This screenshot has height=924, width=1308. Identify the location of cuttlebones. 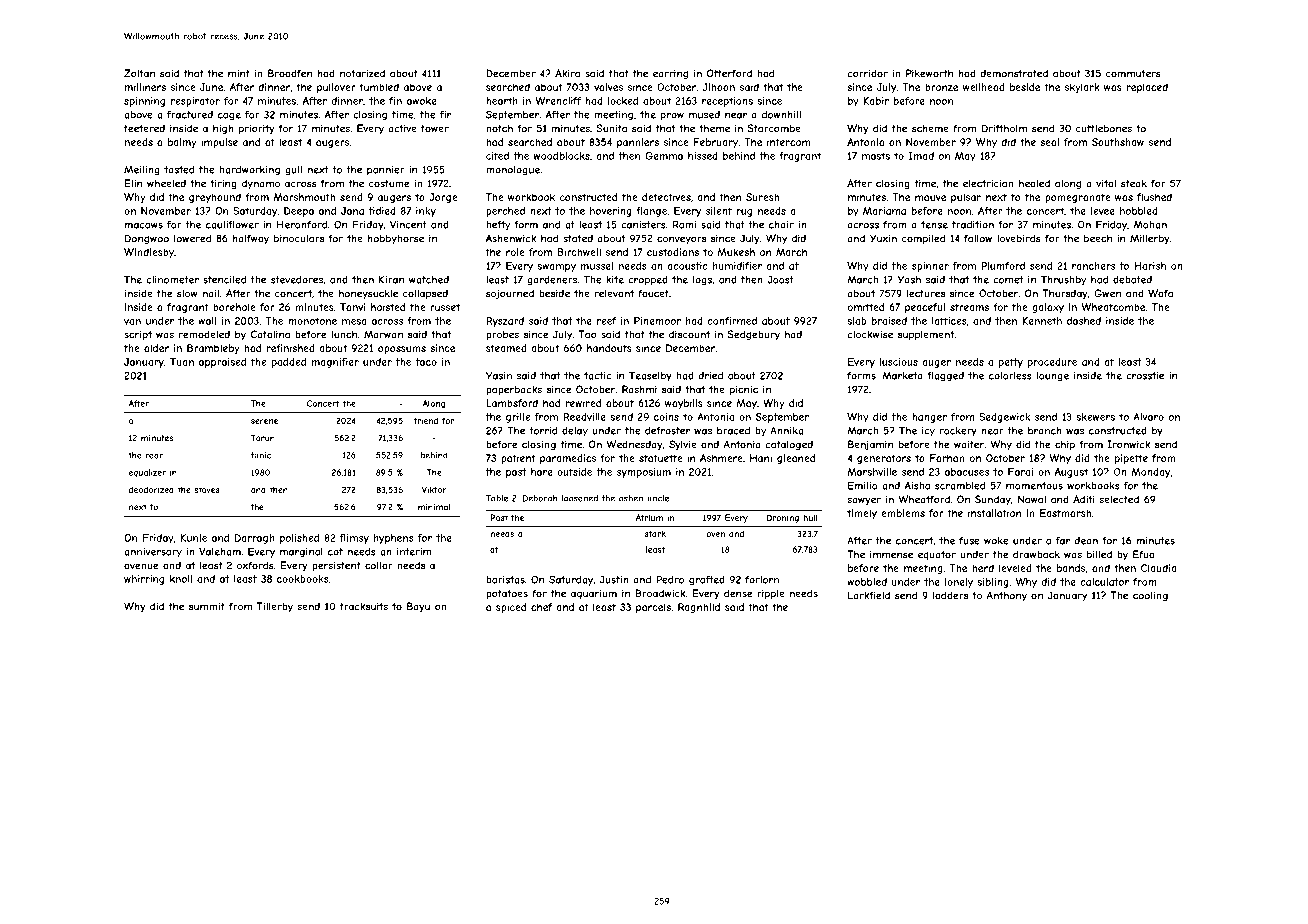
(1104, 128).
